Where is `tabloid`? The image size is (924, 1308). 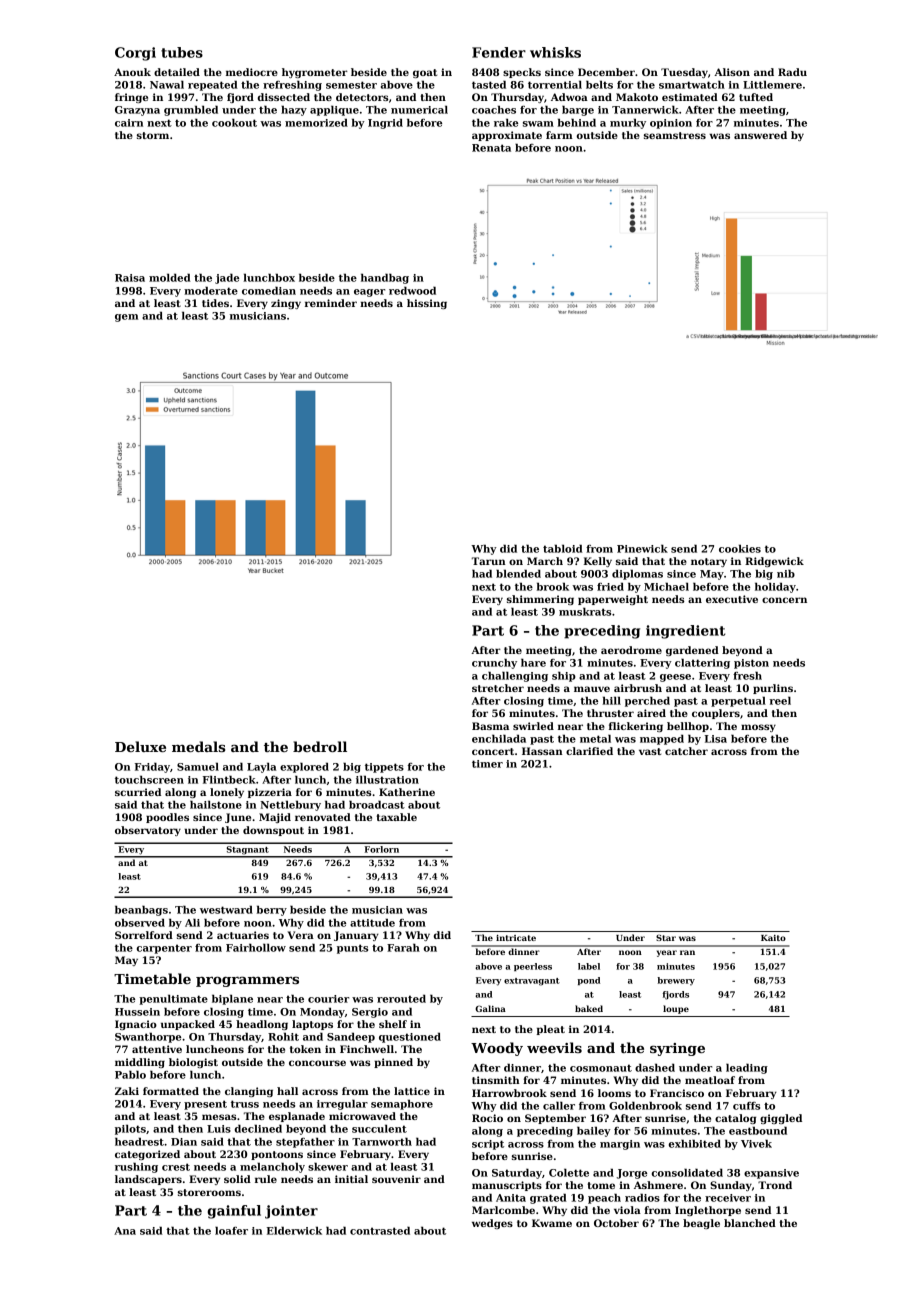
tabloid is located at coordinates (563, 548).
